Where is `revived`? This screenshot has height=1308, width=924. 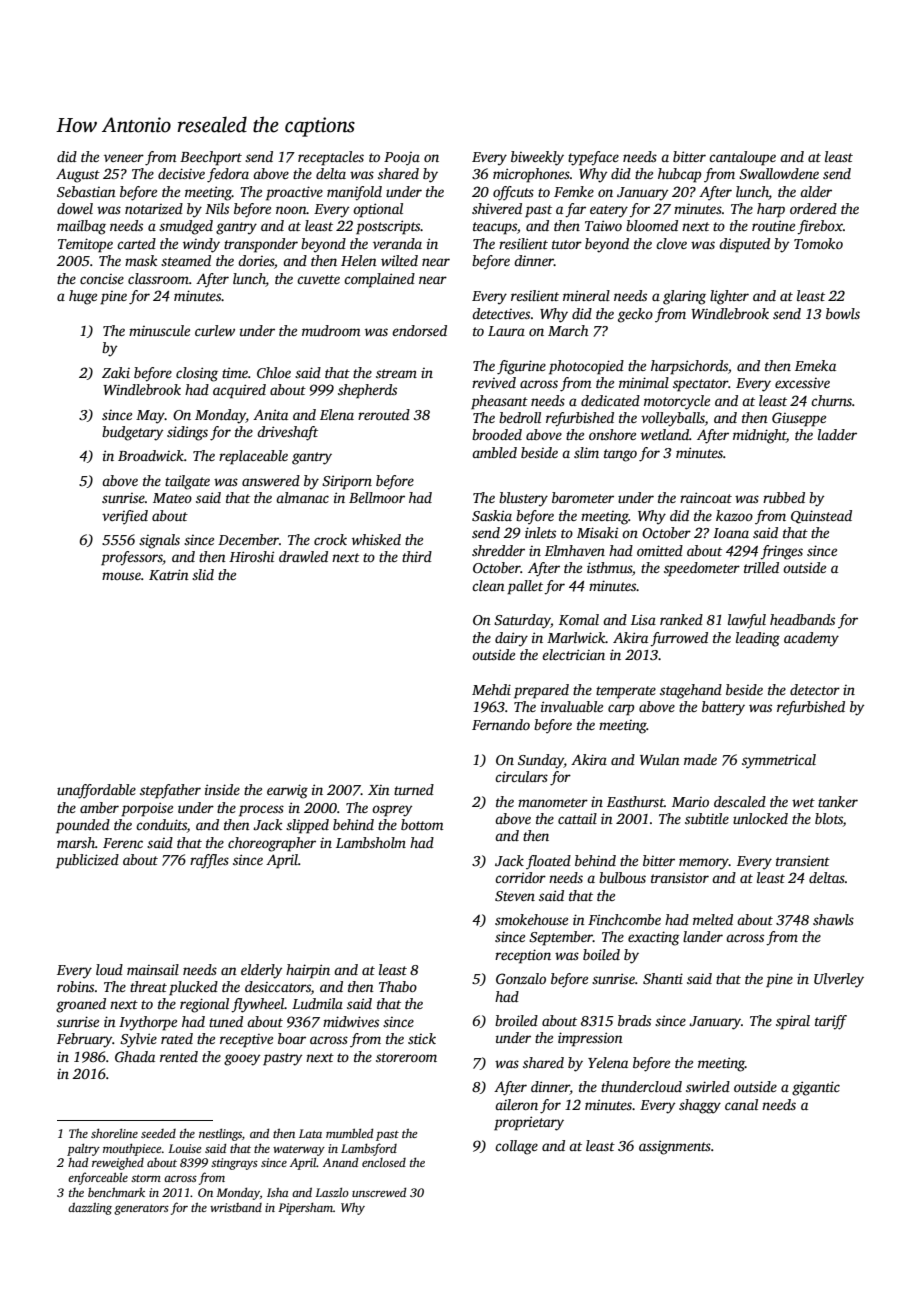
revived is located at coordinates (494, 382).
